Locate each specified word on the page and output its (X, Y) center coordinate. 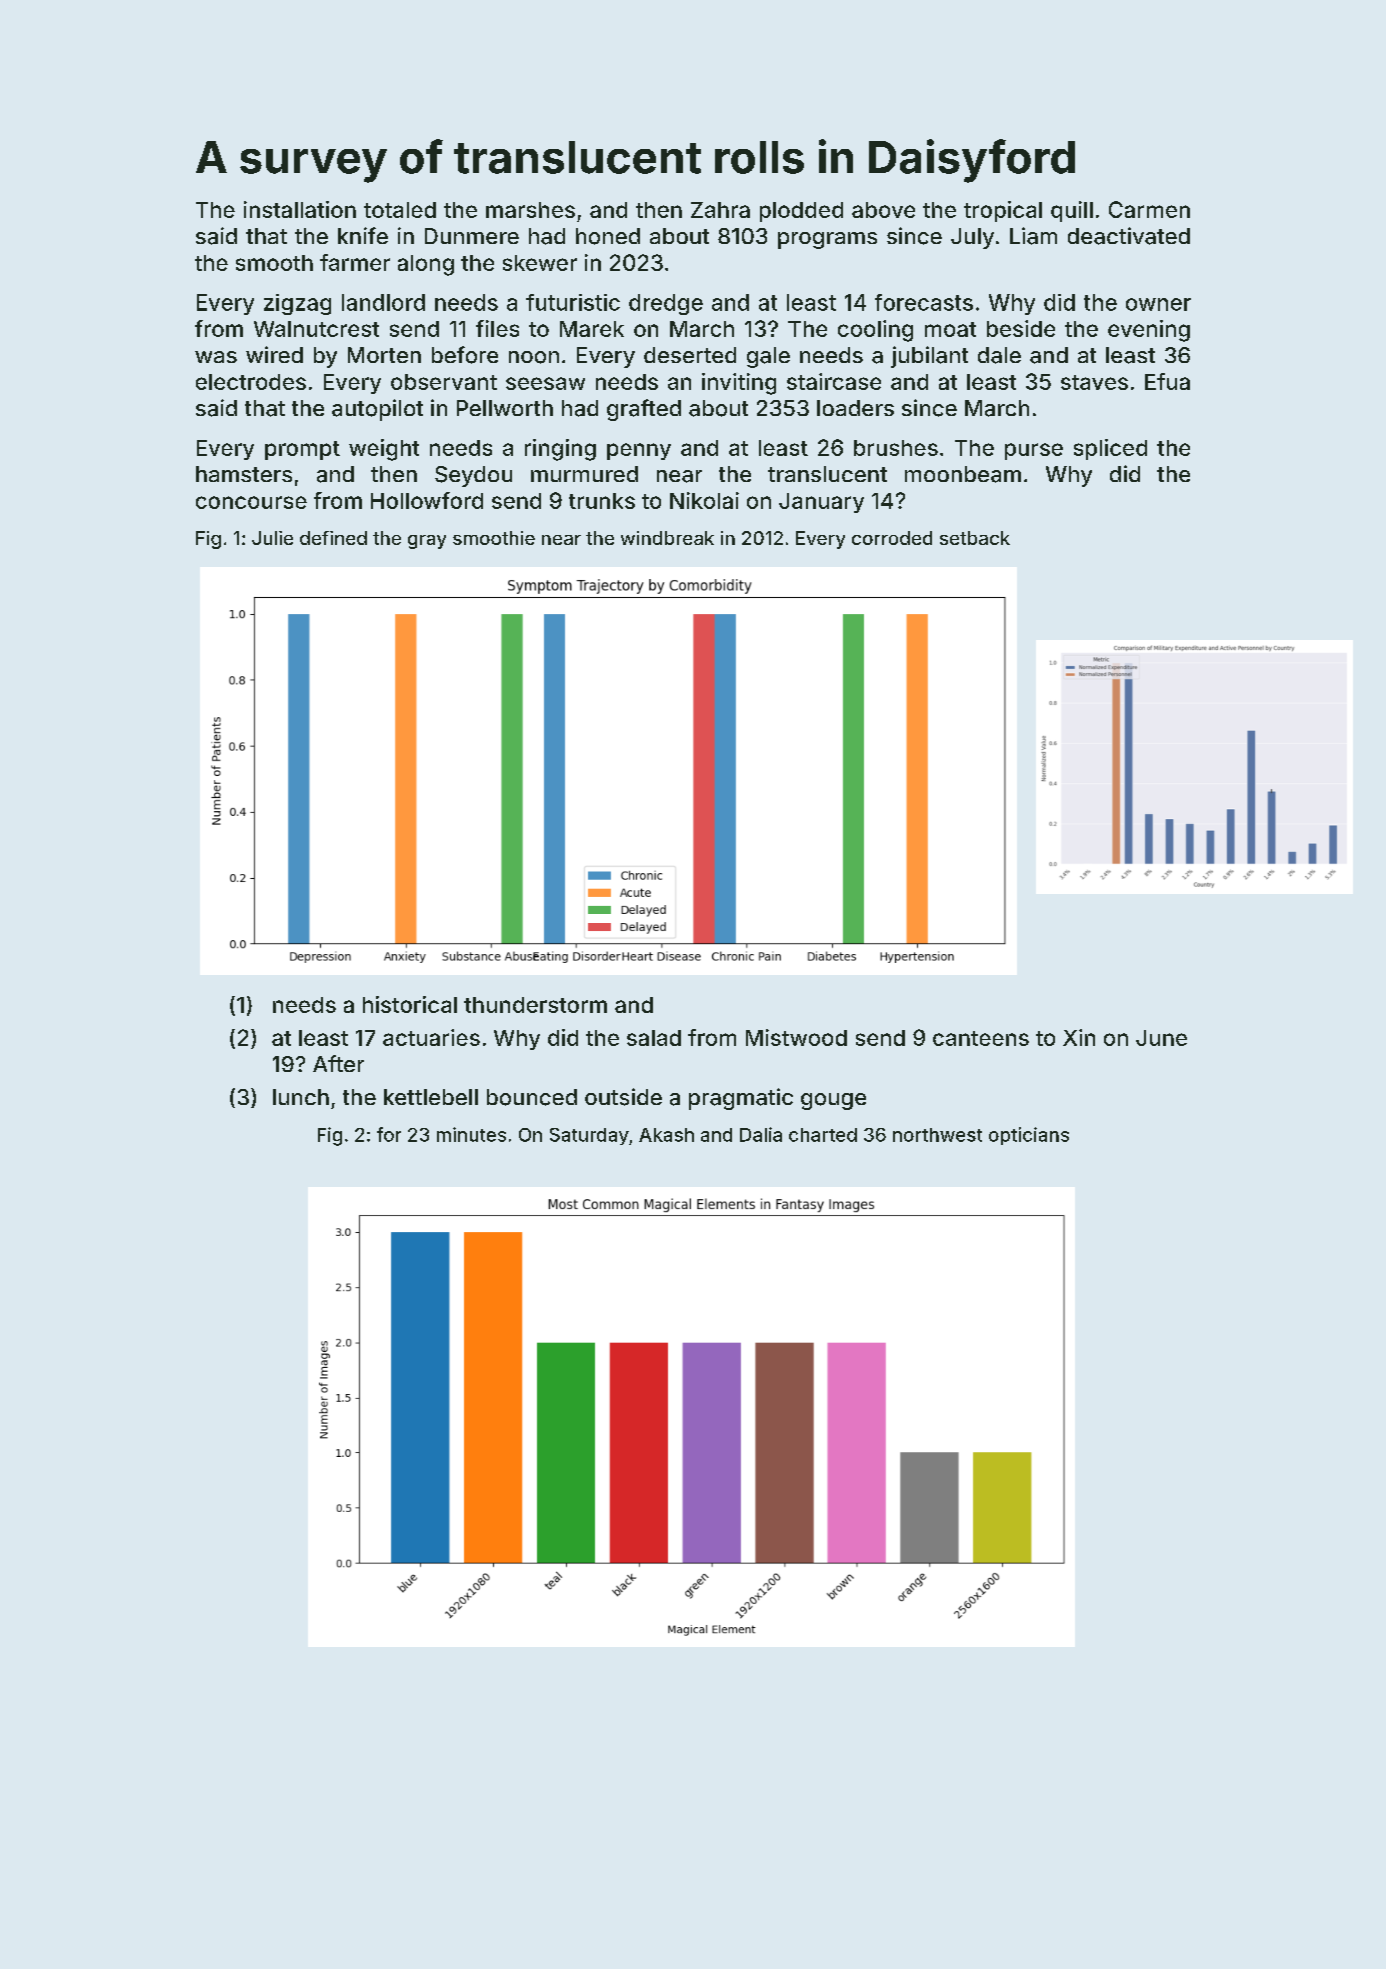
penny (639, 451)
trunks (602, 501)
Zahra (720, 210)
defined (333, 538)
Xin (1079, 1037)
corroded (892, 538)
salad (654, 1038)
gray (427, 542)
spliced (1110, 449)
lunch (301, 1097)
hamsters (244, 474)
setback (975, 538)
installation (300, 209)
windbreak (667, 538)
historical (410, 1004)
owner (1158, 304)
